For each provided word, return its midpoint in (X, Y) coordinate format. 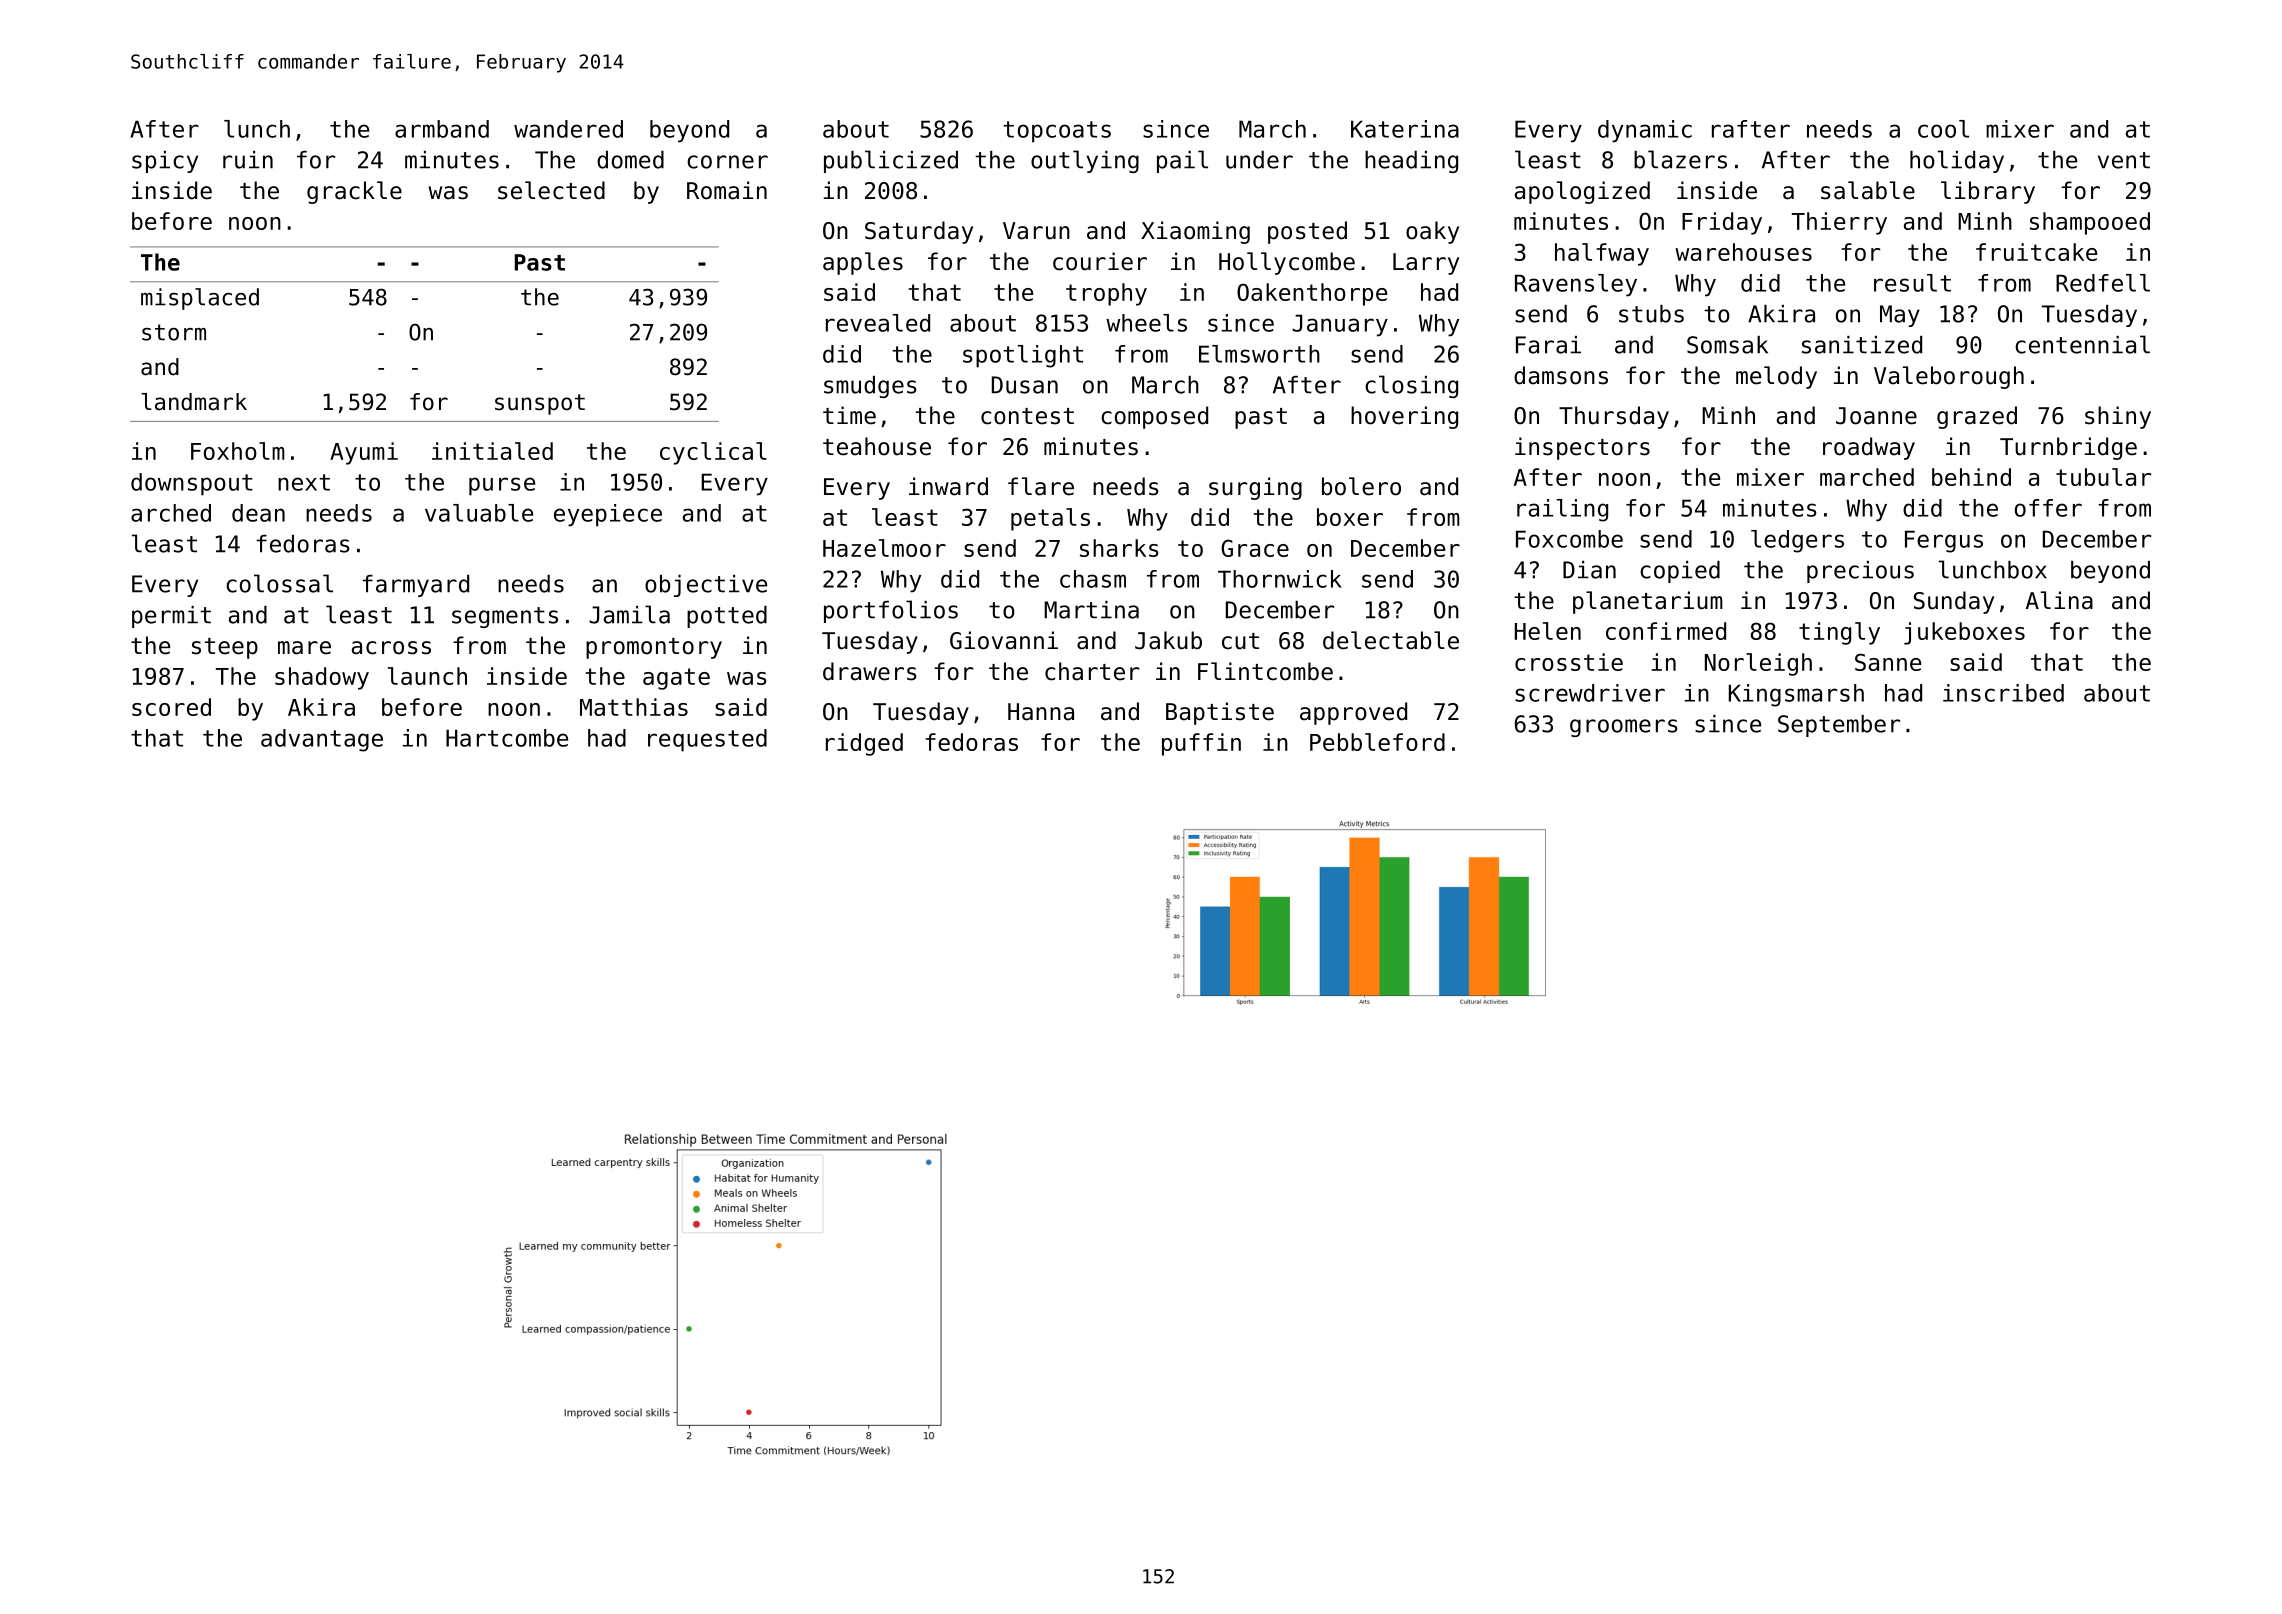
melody (1776, 377)
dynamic (1645, 131)
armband (442, 129)
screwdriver (1590, 693)
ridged (864, 744)
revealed (878, 323)
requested (707, 740)
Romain (727, 190)
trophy (1106, 294)
